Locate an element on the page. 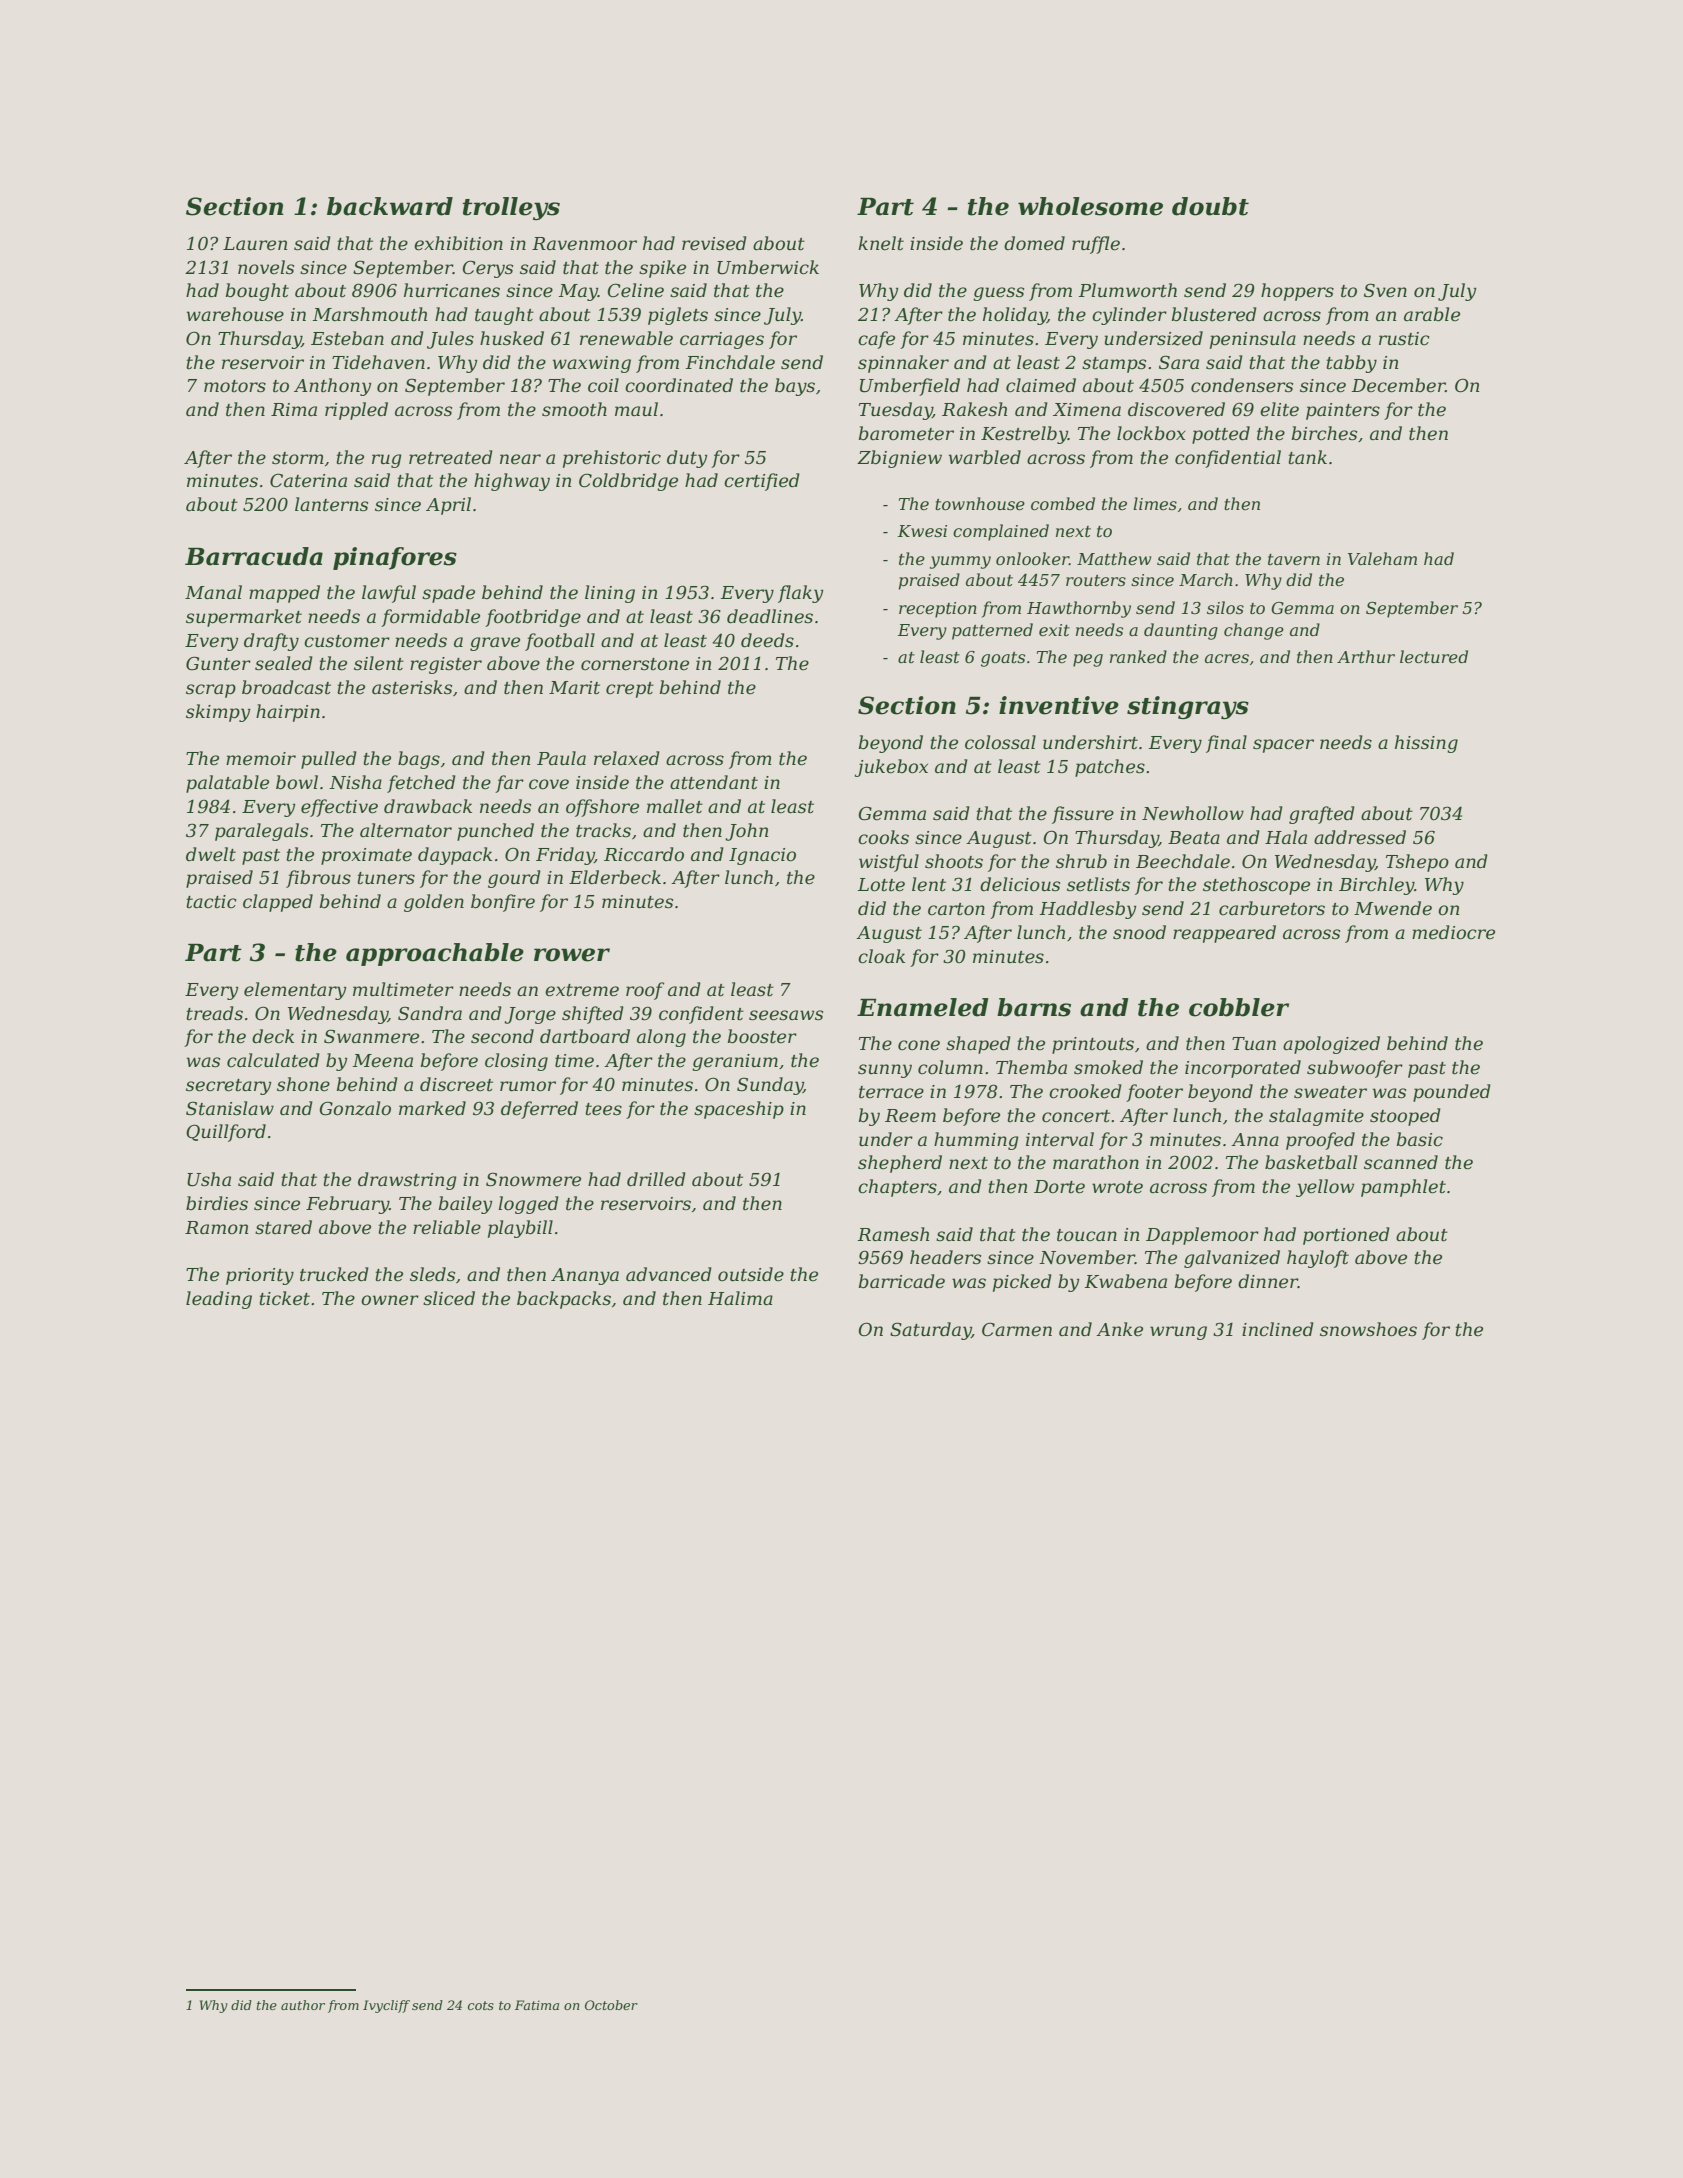 The width and height of the document is (1683, 2178). pounded is located at coordinates (1452, 1093).
